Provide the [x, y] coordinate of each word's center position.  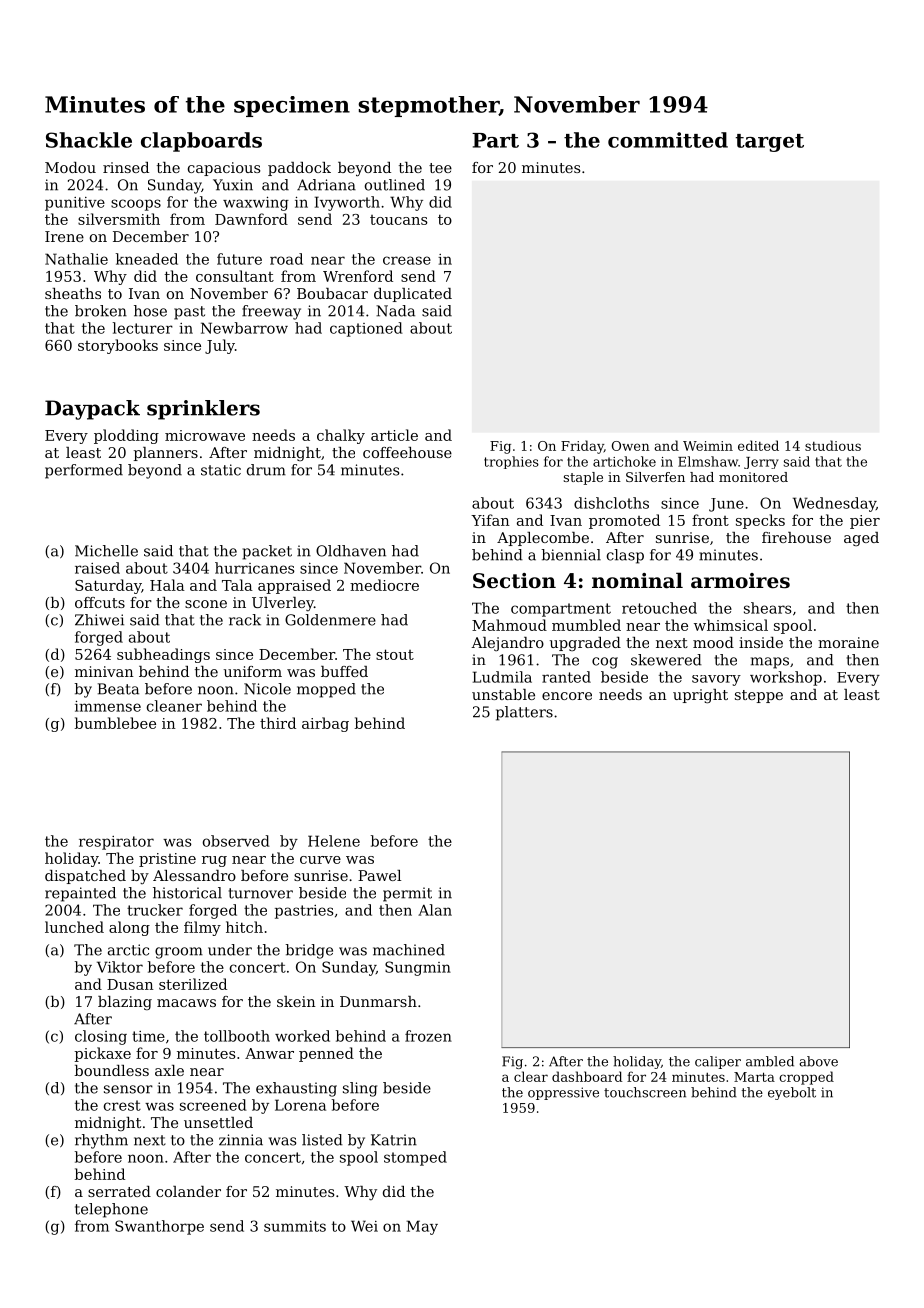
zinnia [241, 1140]
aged [861, 539]
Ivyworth [347, 203]
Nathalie [76, 259]
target [770, 143]
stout [395, 654]
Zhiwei [99, 620]
